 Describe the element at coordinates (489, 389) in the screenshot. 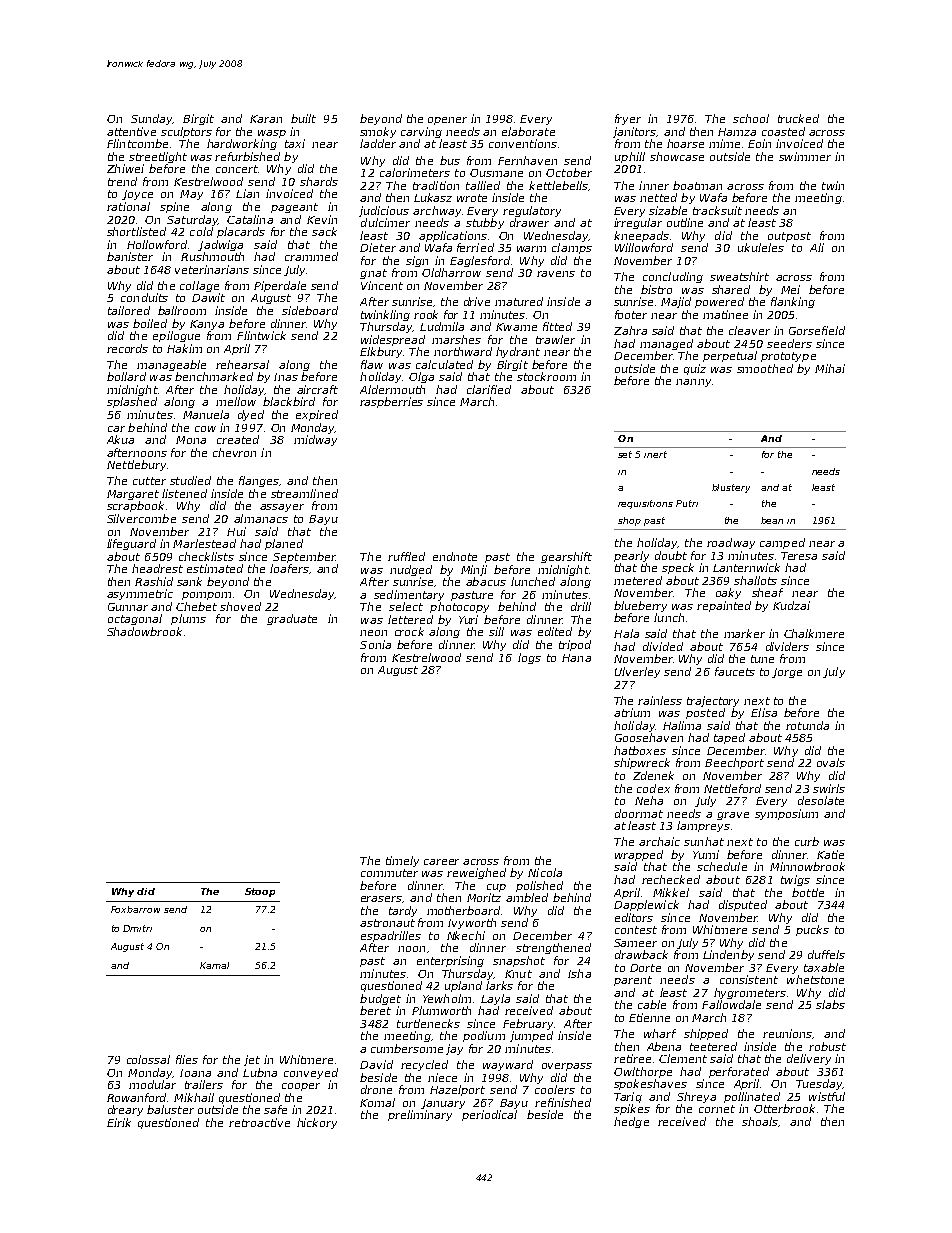

I see `clarified` at that location.
